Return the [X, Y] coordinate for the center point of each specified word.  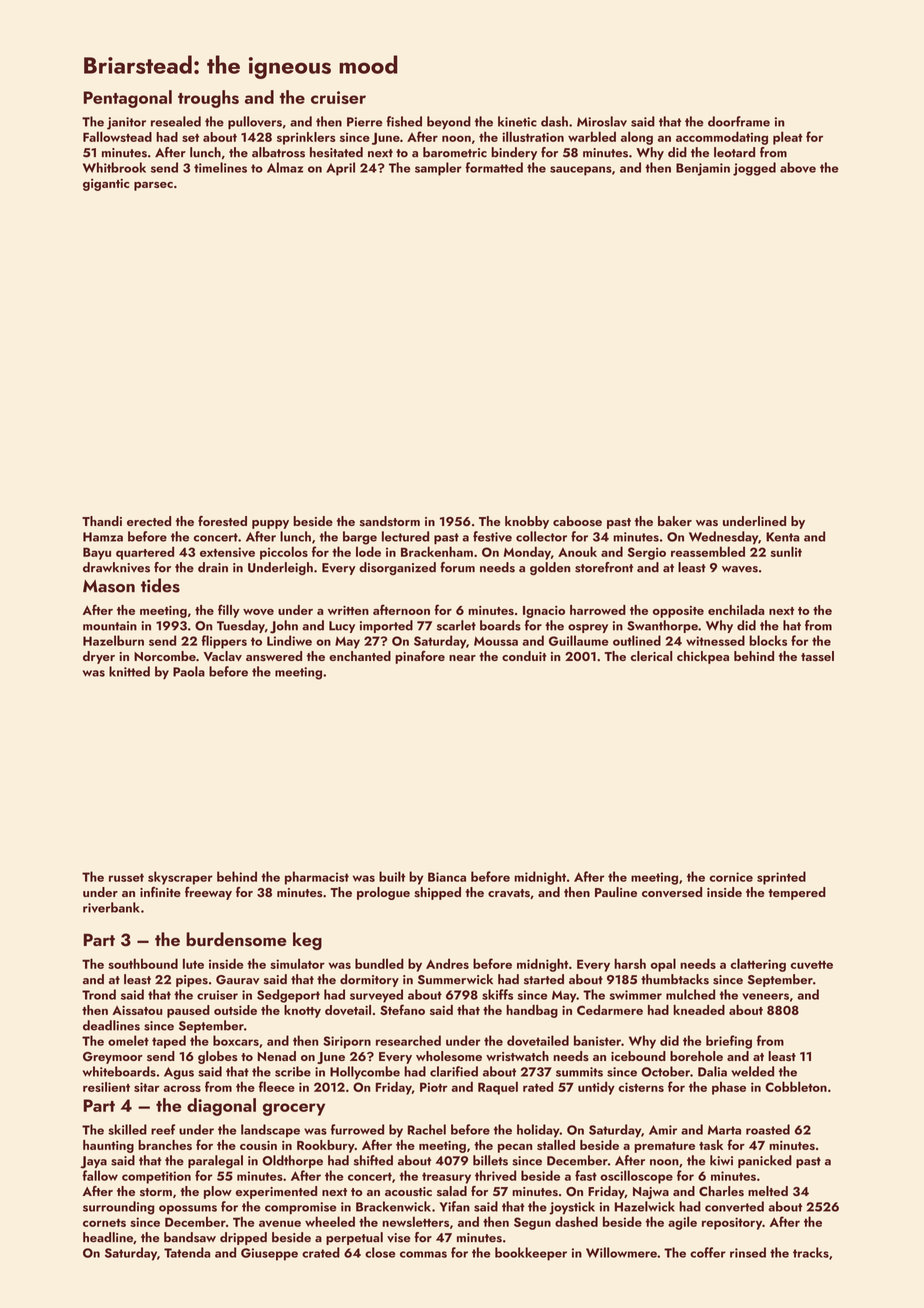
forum [457, 567]
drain [213, 567]
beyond [449, 123]
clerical [651, 656]
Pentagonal [127, 99]
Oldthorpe [292, 1161]
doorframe [739, 121]
